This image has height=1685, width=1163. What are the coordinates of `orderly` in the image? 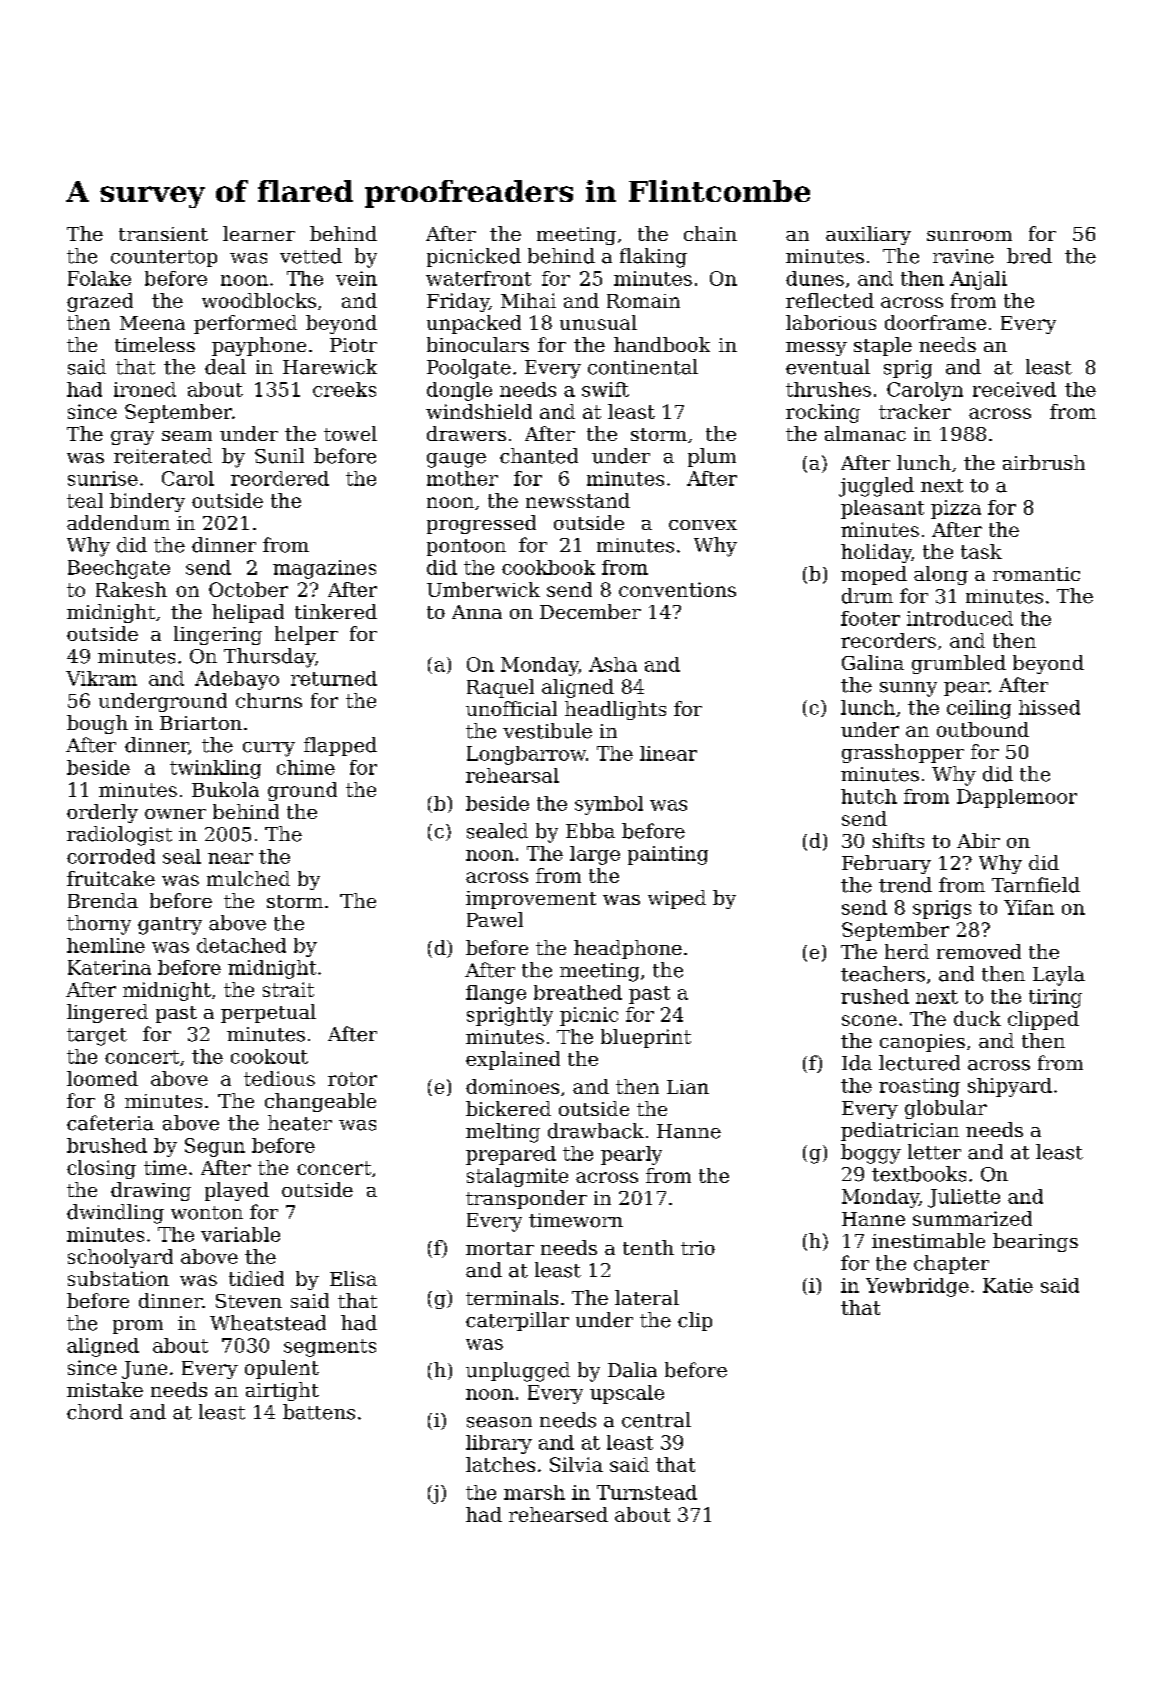 It's located at (102, 813).
